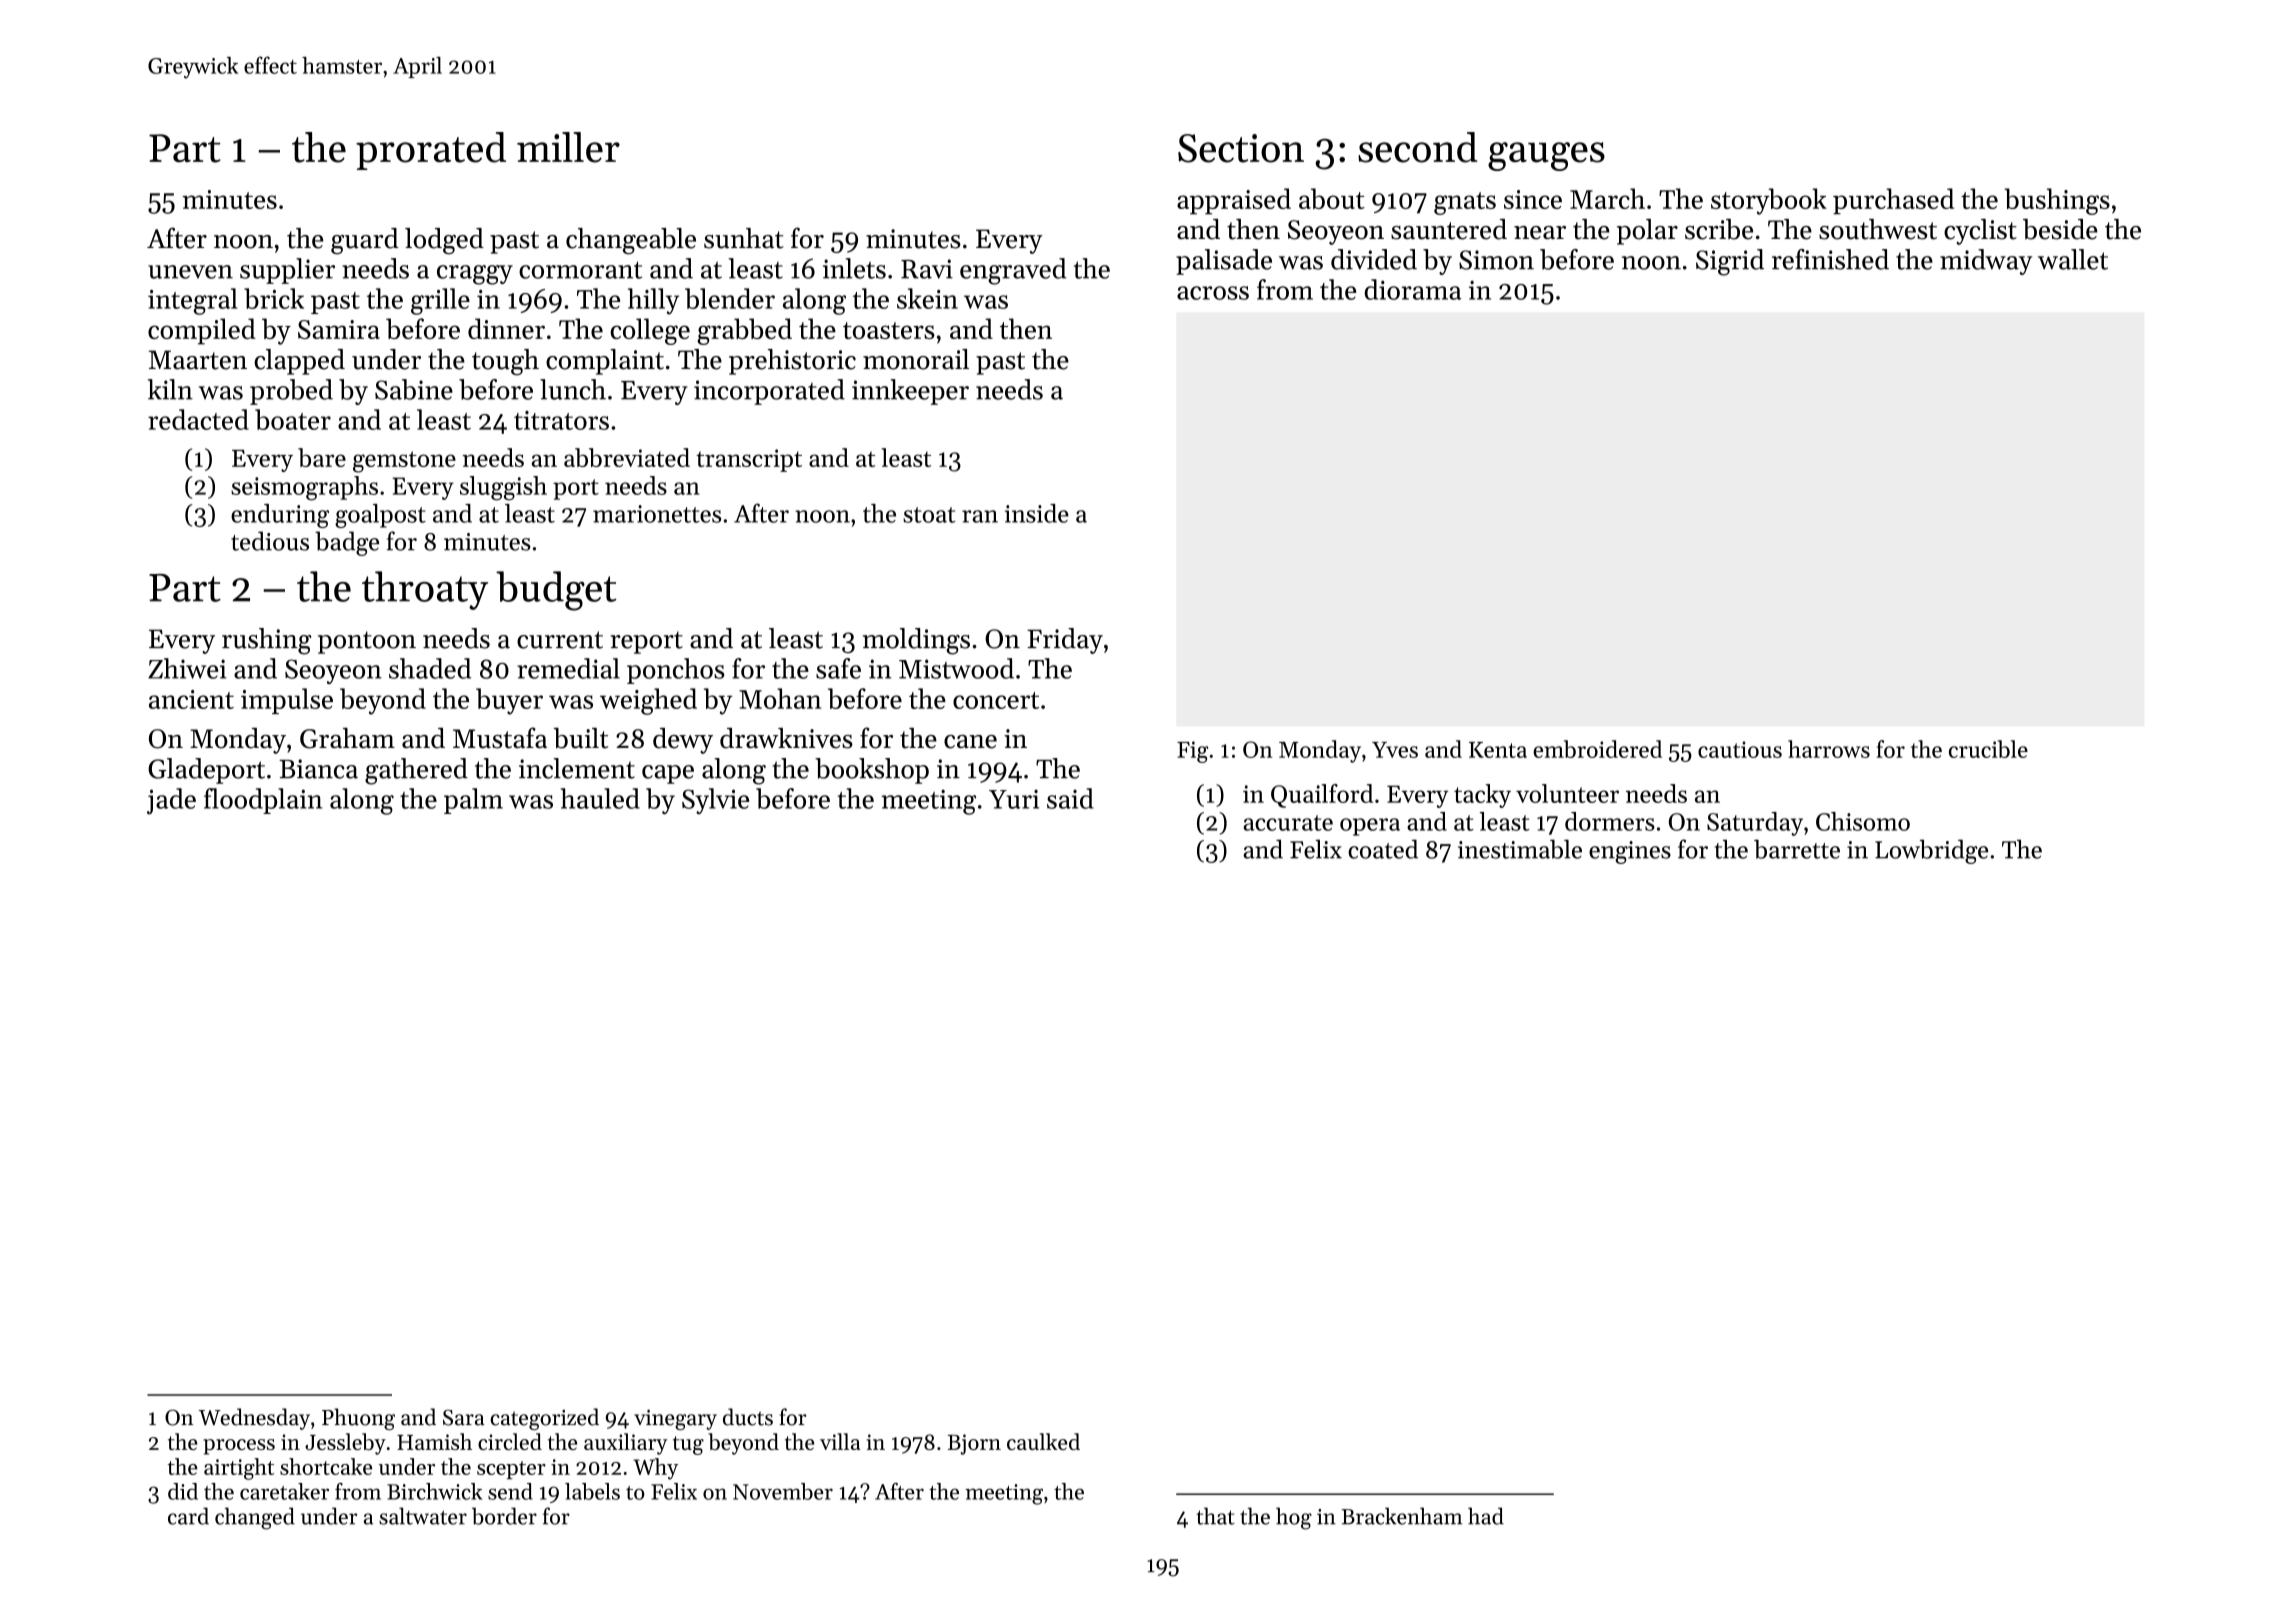 The image size is (2292, 1620). Describe the element at coordinates (266, 641) in the document. I see `rushing` at that location.
